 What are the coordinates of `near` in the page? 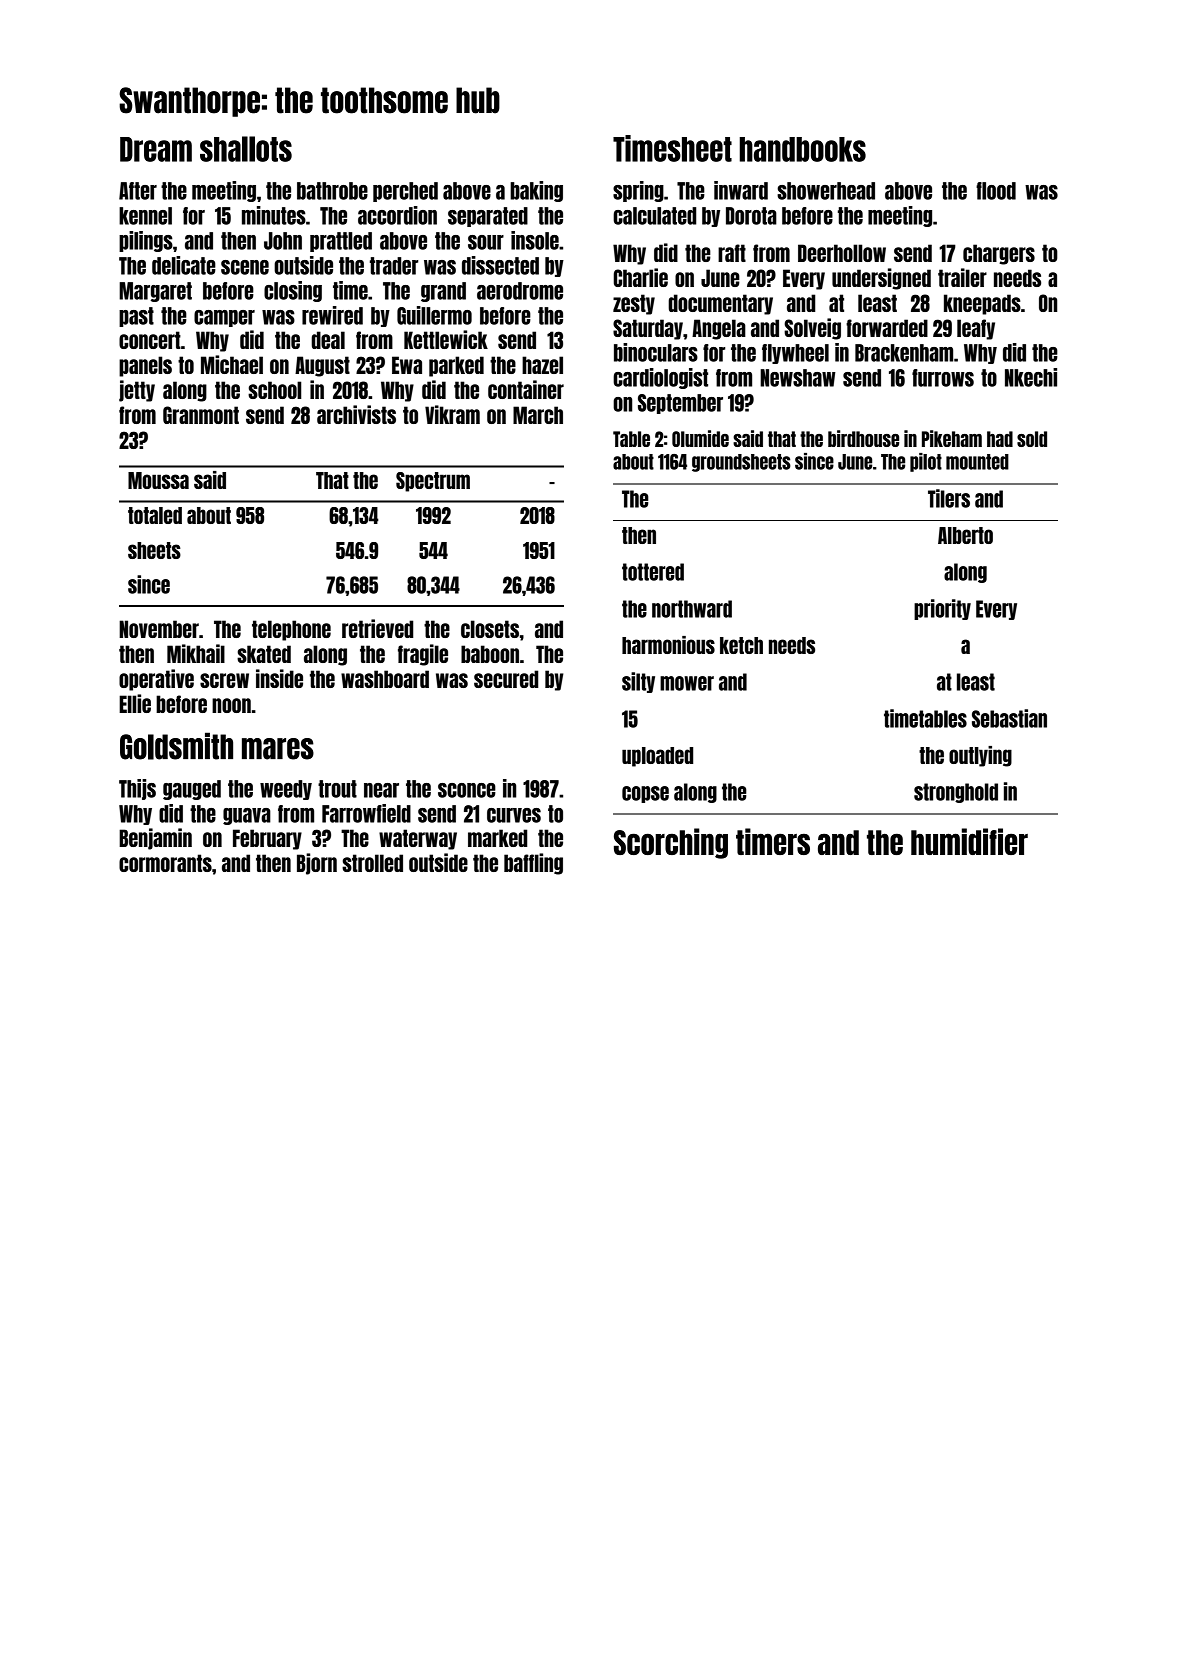 It's located at (381, 790).
